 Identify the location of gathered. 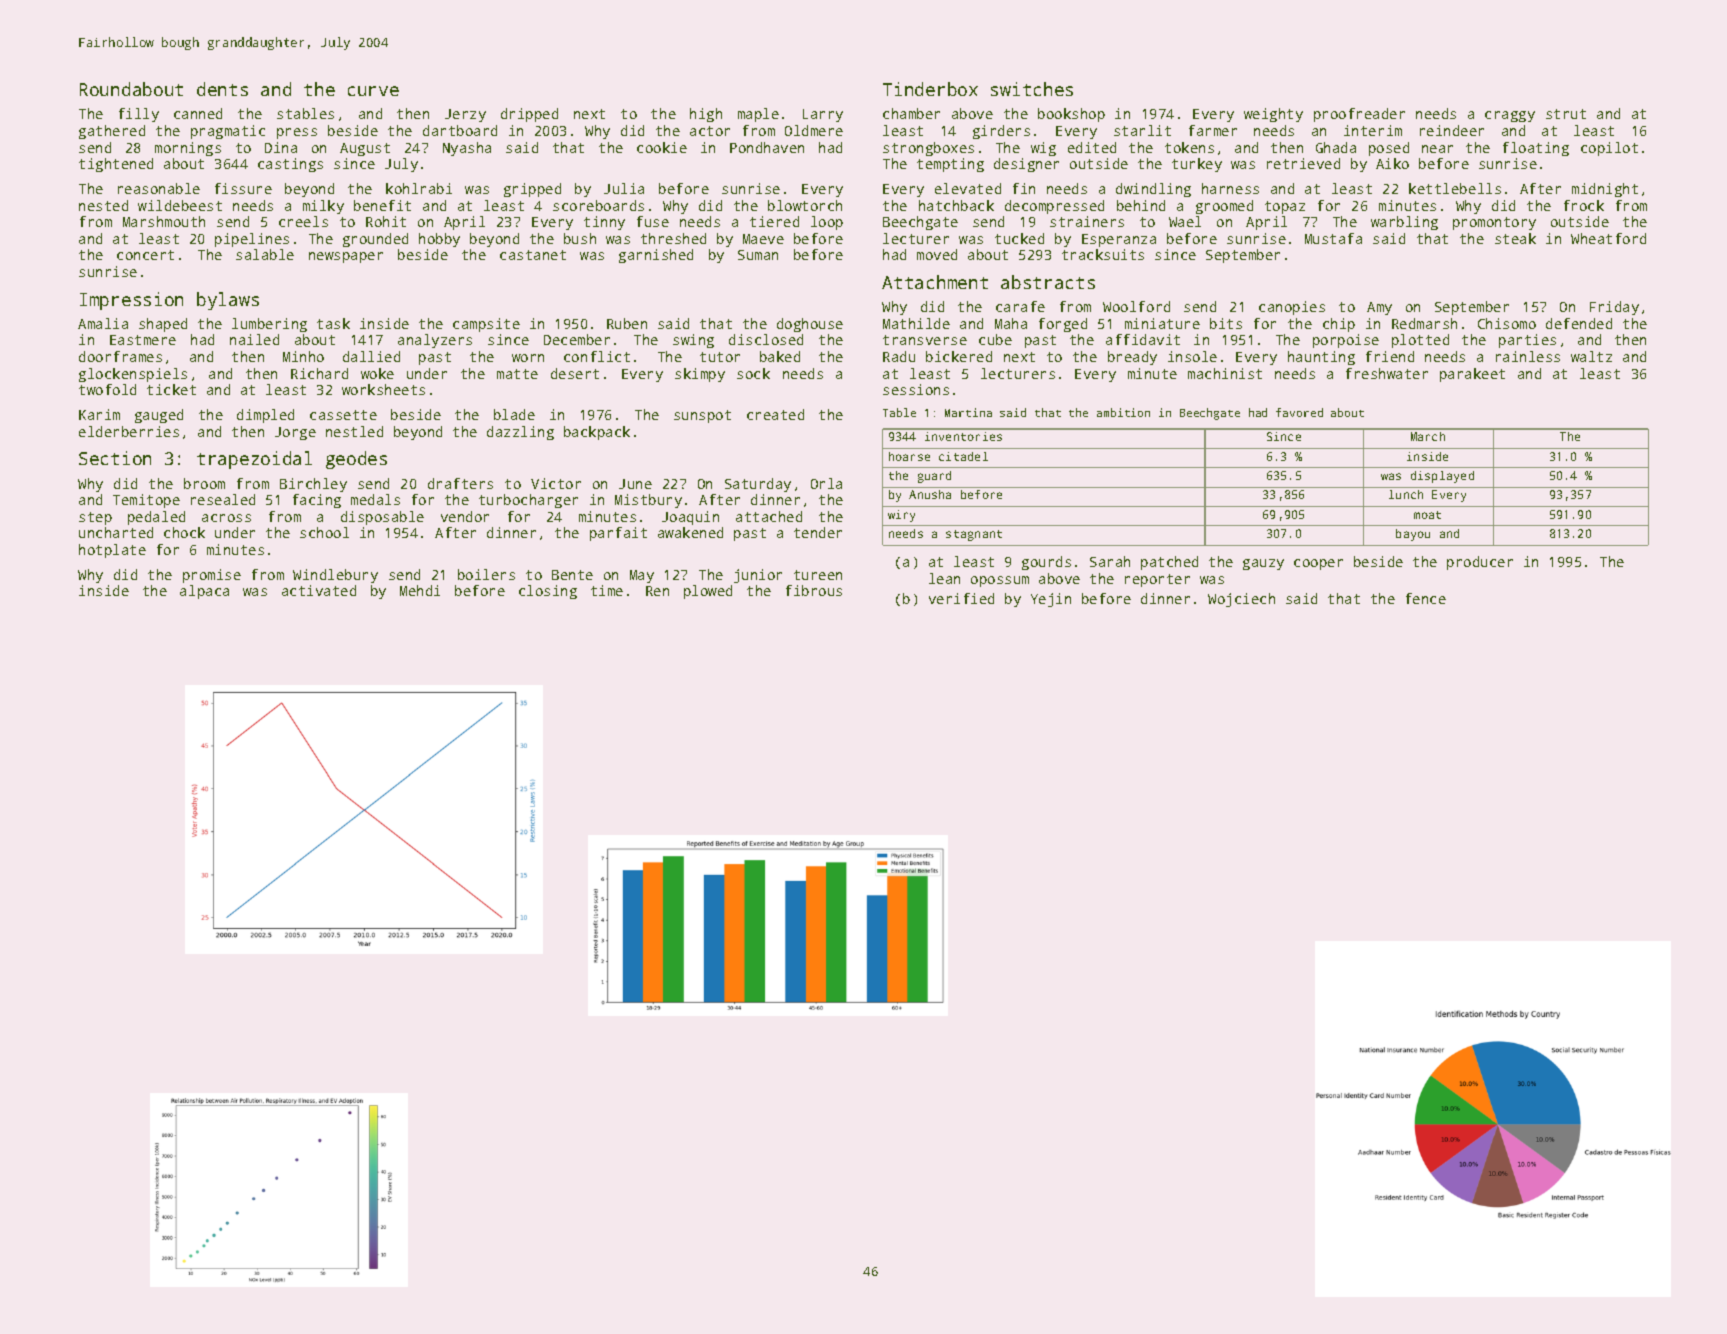
(112, 132).
